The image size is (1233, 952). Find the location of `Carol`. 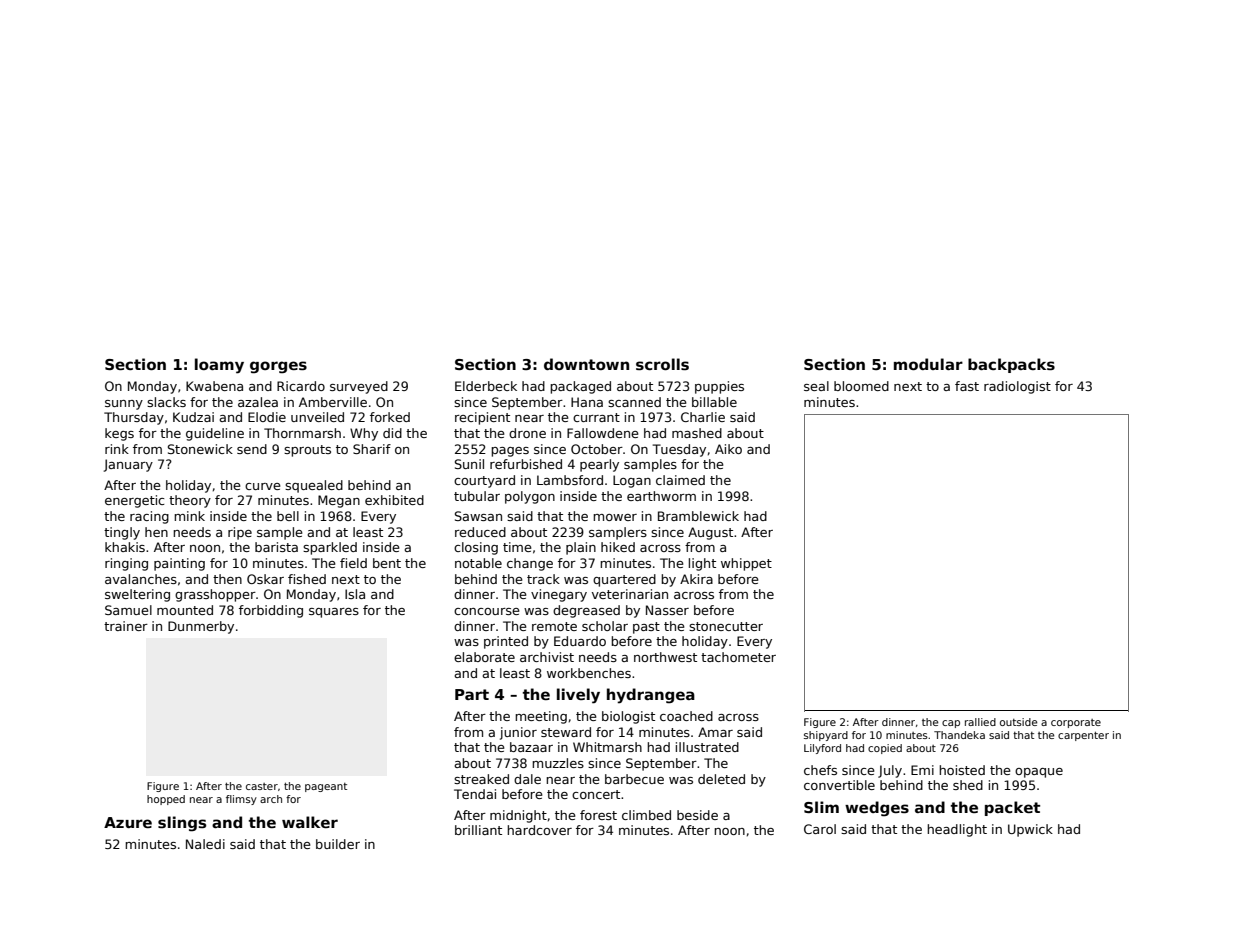

Carol is located at coordinates (820, 829).
